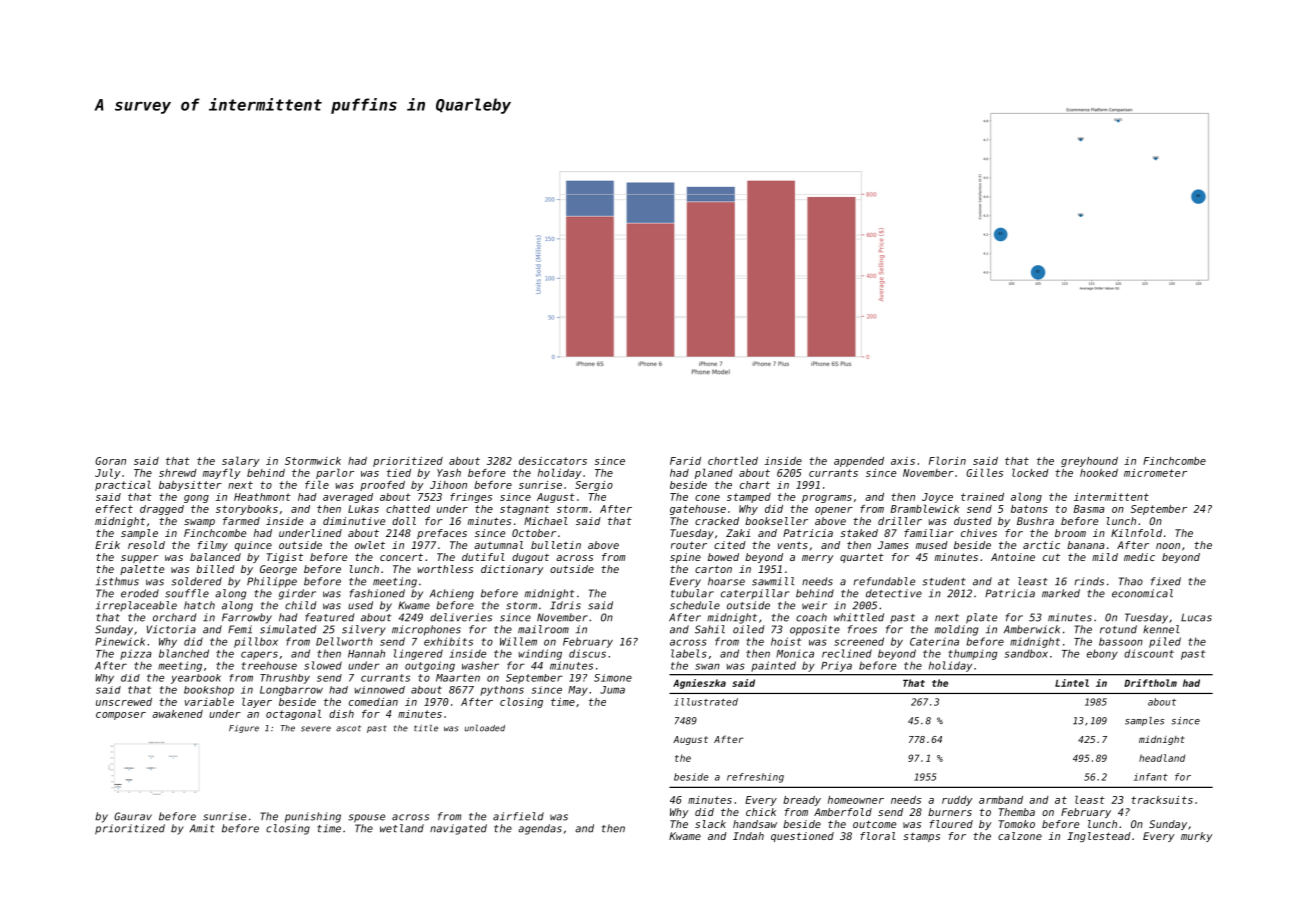 This document has width=1308, height=924. What do you see at coordinates (1118, 629) in the document?
I see `rotund` at bounding box center [1118, 629].
